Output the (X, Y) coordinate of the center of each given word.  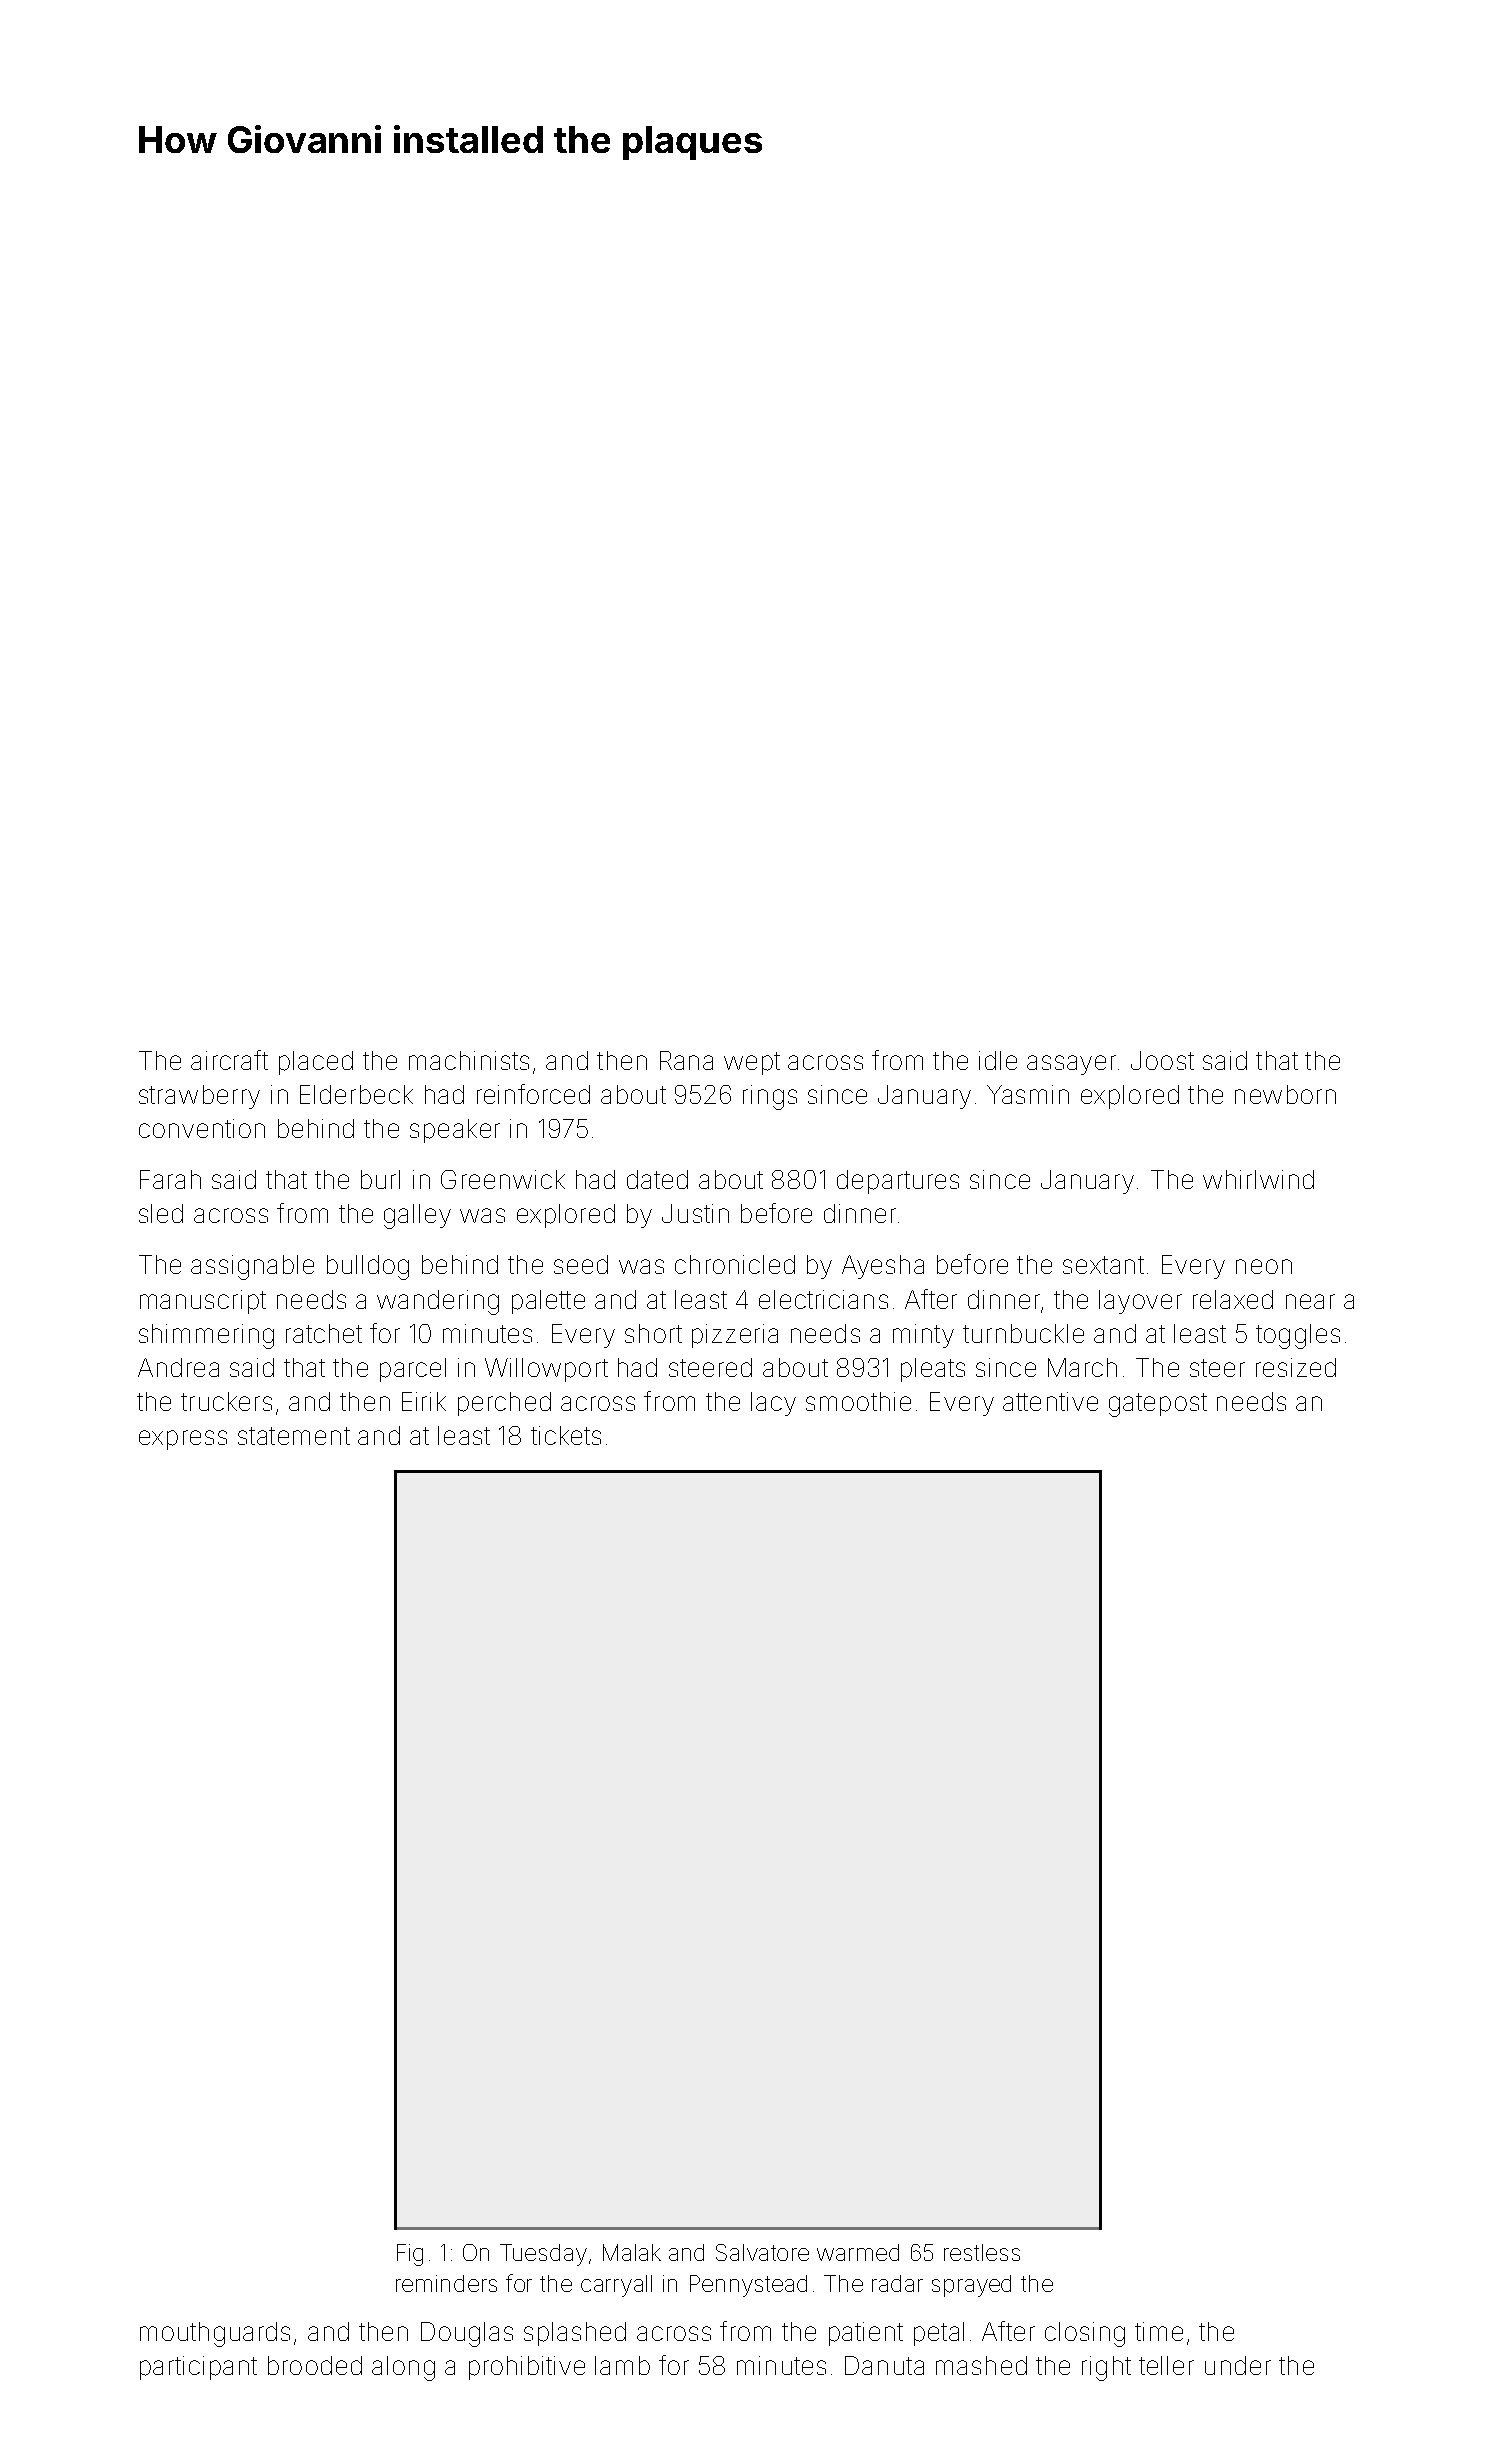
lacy (773, 1404)
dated (657, 1179)
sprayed (971, 2286)
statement (294, 1436)
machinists (469, 1060)
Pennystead (748, 2286)
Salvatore (762, 2252)
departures (898, 1182)
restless (982, 2252)
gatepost (1158, 1405)
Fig (410, 2255)
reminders (446, 2283)
